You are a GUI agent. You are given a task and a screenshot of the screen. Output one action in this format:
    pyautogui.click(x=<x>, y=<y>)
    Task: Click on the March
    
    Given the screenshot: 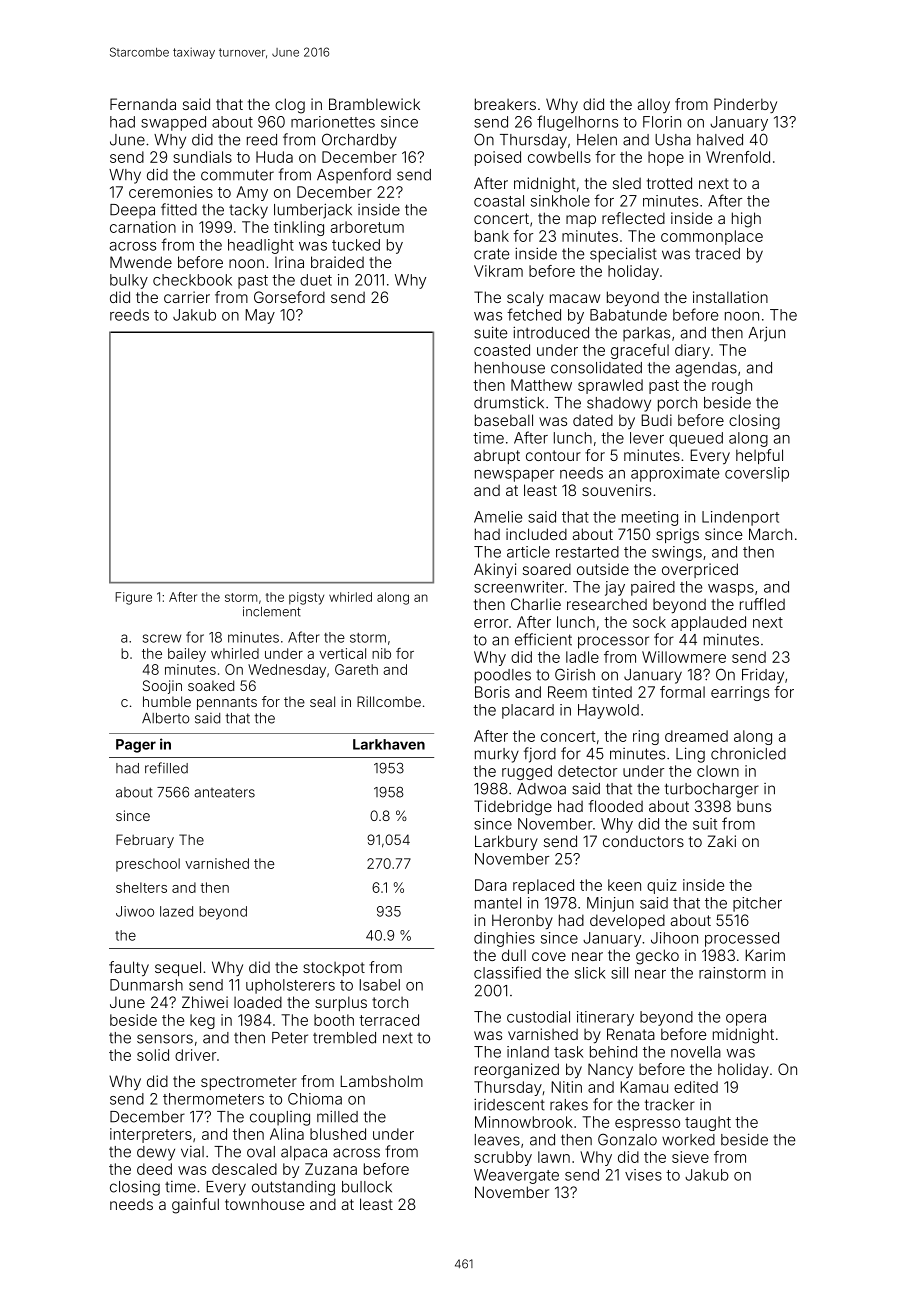 What is the action you would take?
    pyautogui.click(x=770, y=534)
